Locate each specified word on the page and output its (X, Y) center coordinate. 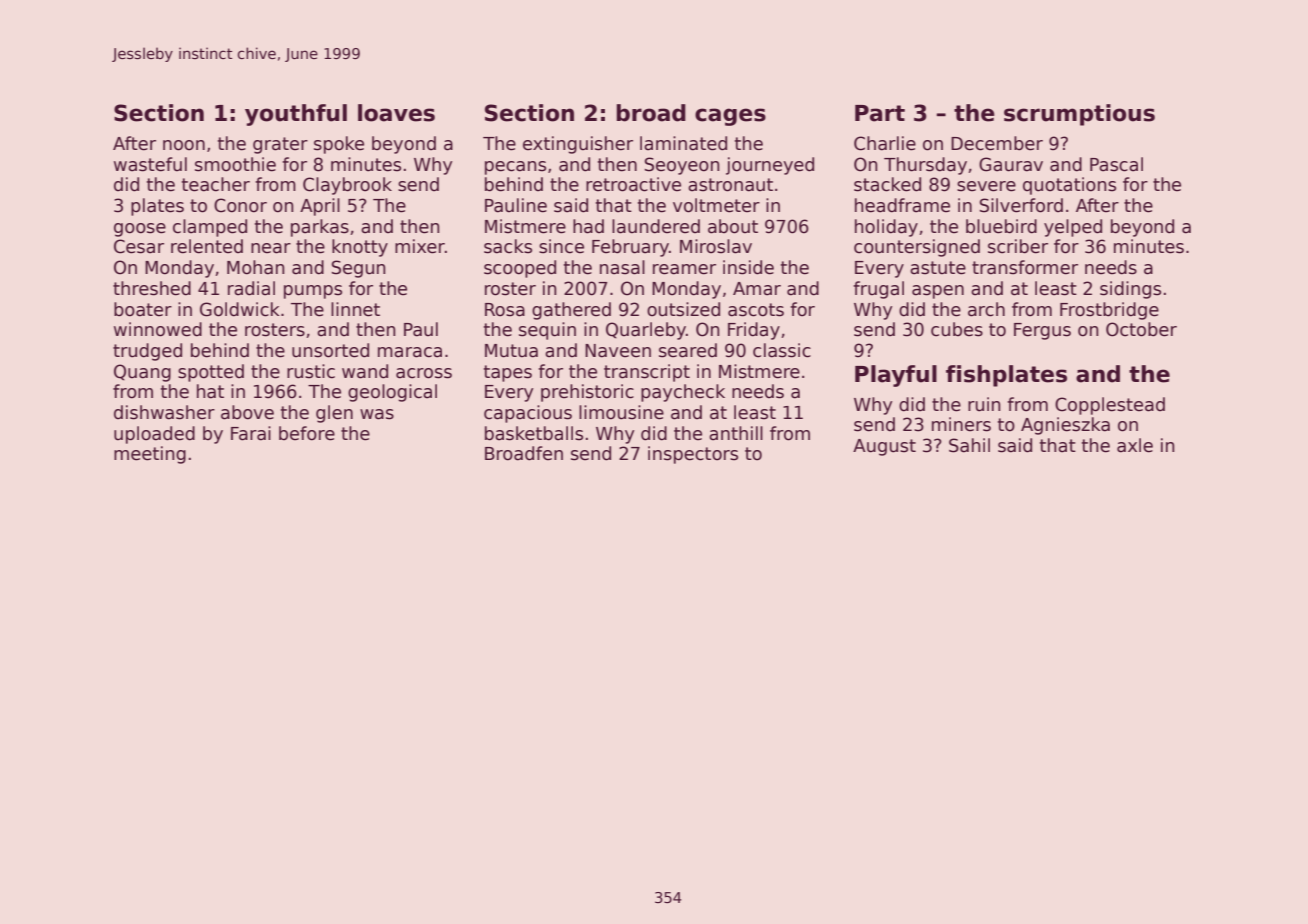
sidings (1130, 290)
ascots (756, 310)
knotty (360, 248)
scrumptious (1079, 115)
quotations (1069, 186)
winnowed (158, 329)
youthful (296, 115)
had (588, 226)
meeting (150, 455)
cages (730, 117)
